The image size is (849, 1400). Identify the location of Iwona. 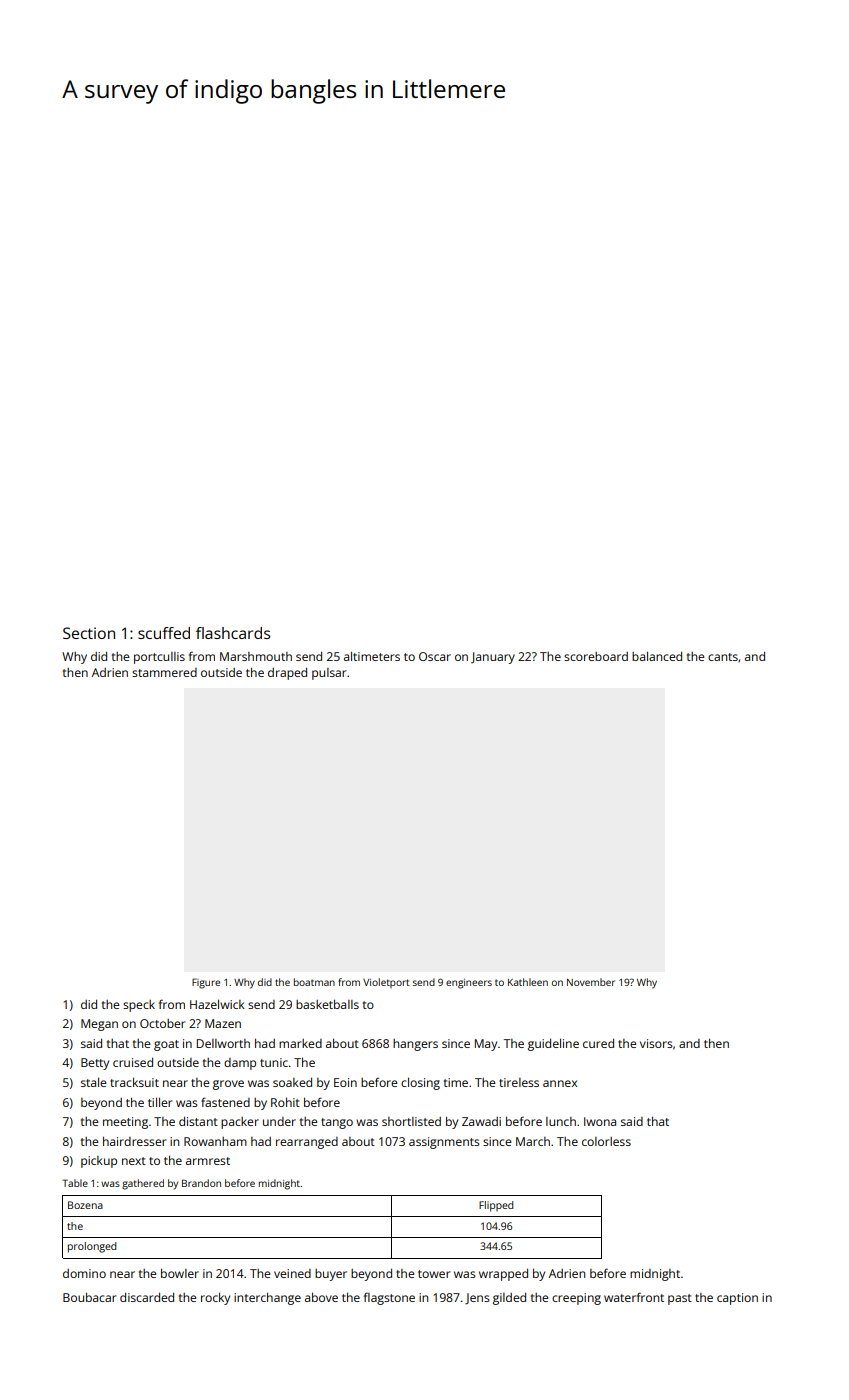
(600, 1121).
